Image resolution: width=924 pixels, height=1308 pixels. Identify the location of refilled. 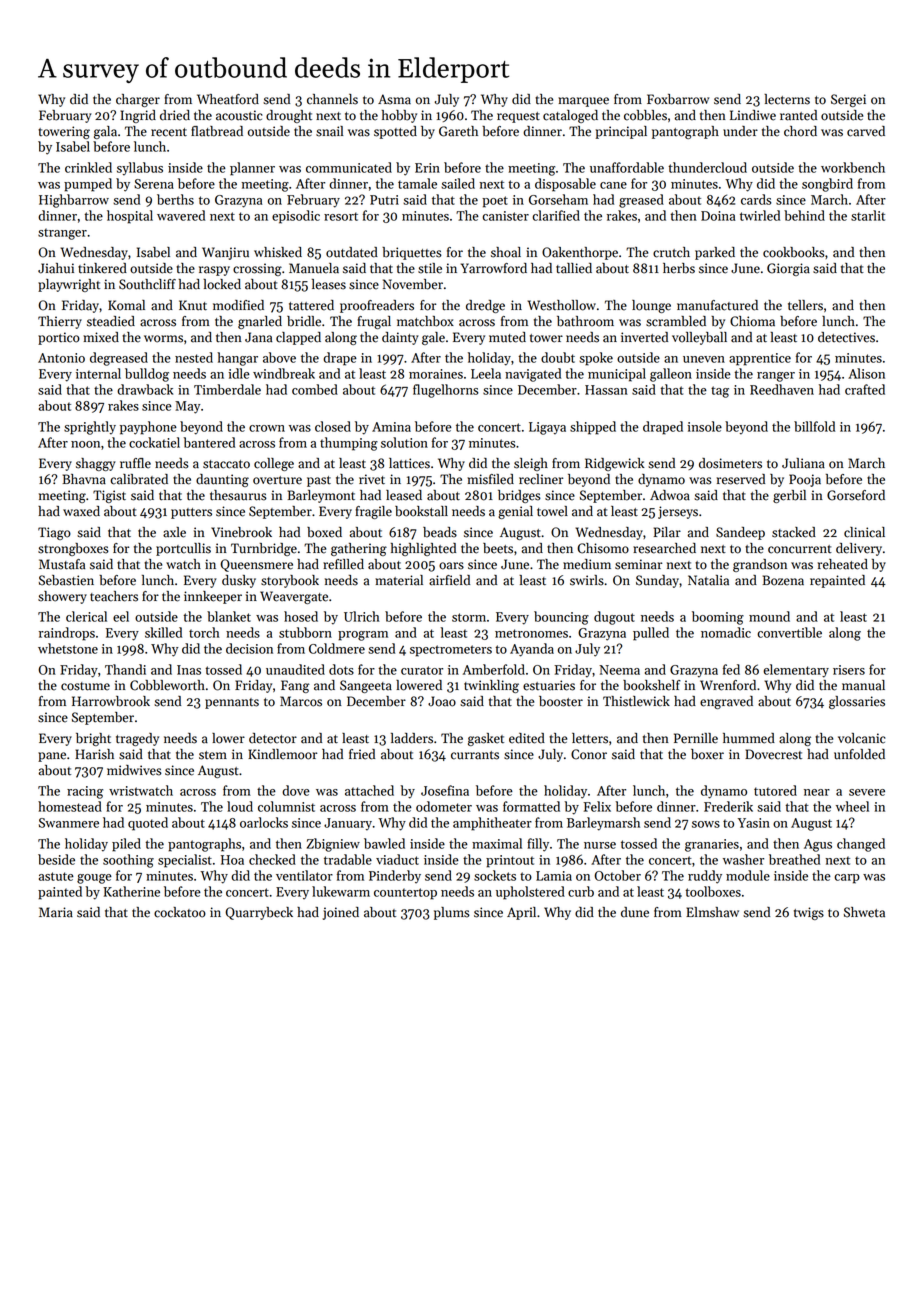
(343, 564).
